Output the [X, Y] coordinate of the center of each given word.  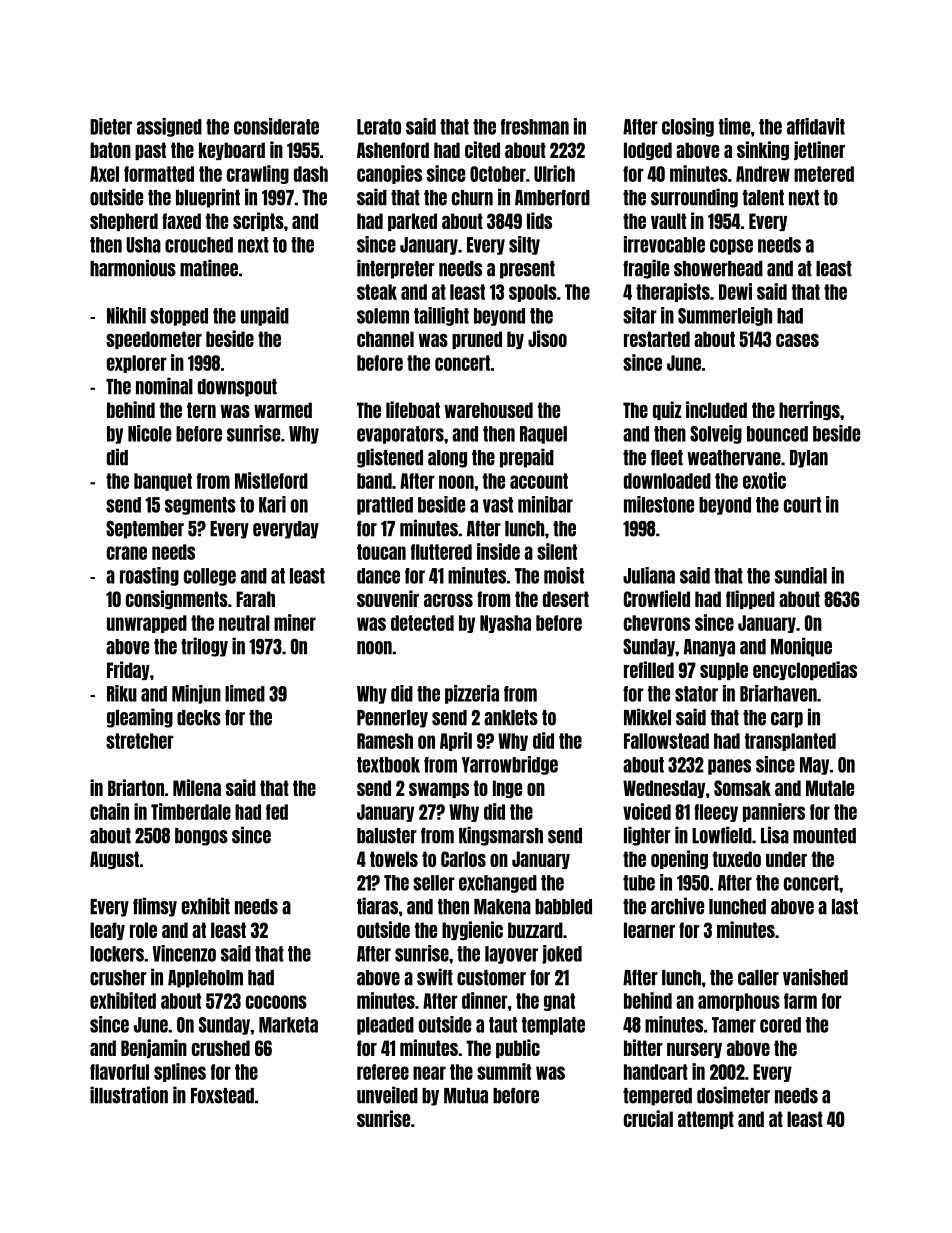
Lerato [379, 127]
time [734, 126]
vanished [815, 977]
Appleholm [205, 979]
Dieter [111, 126]
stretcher [140, 741]
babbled [563, 907]
